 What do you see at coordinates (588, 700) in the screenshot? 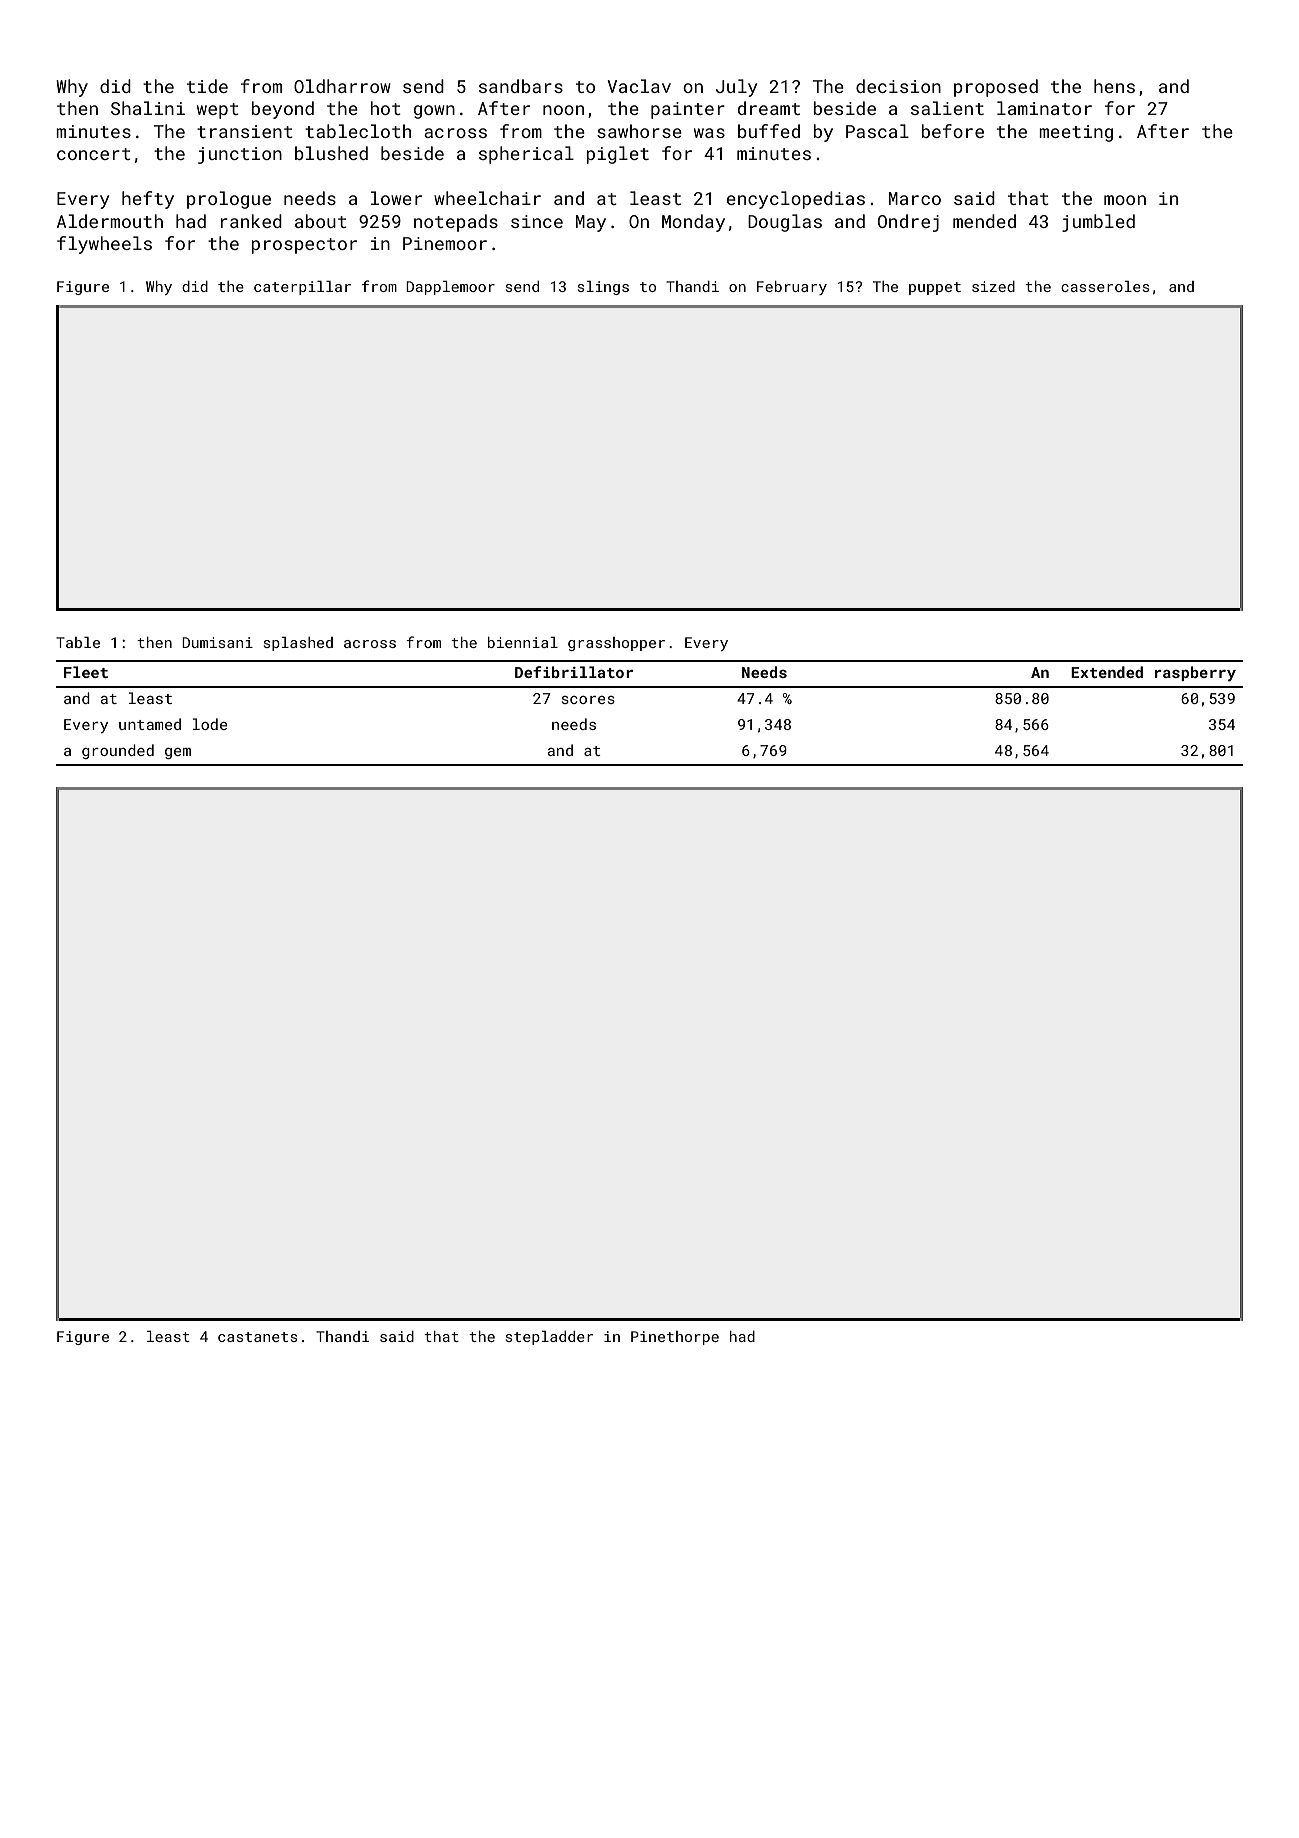
I see `scores` at bounding box center [588, 700].
